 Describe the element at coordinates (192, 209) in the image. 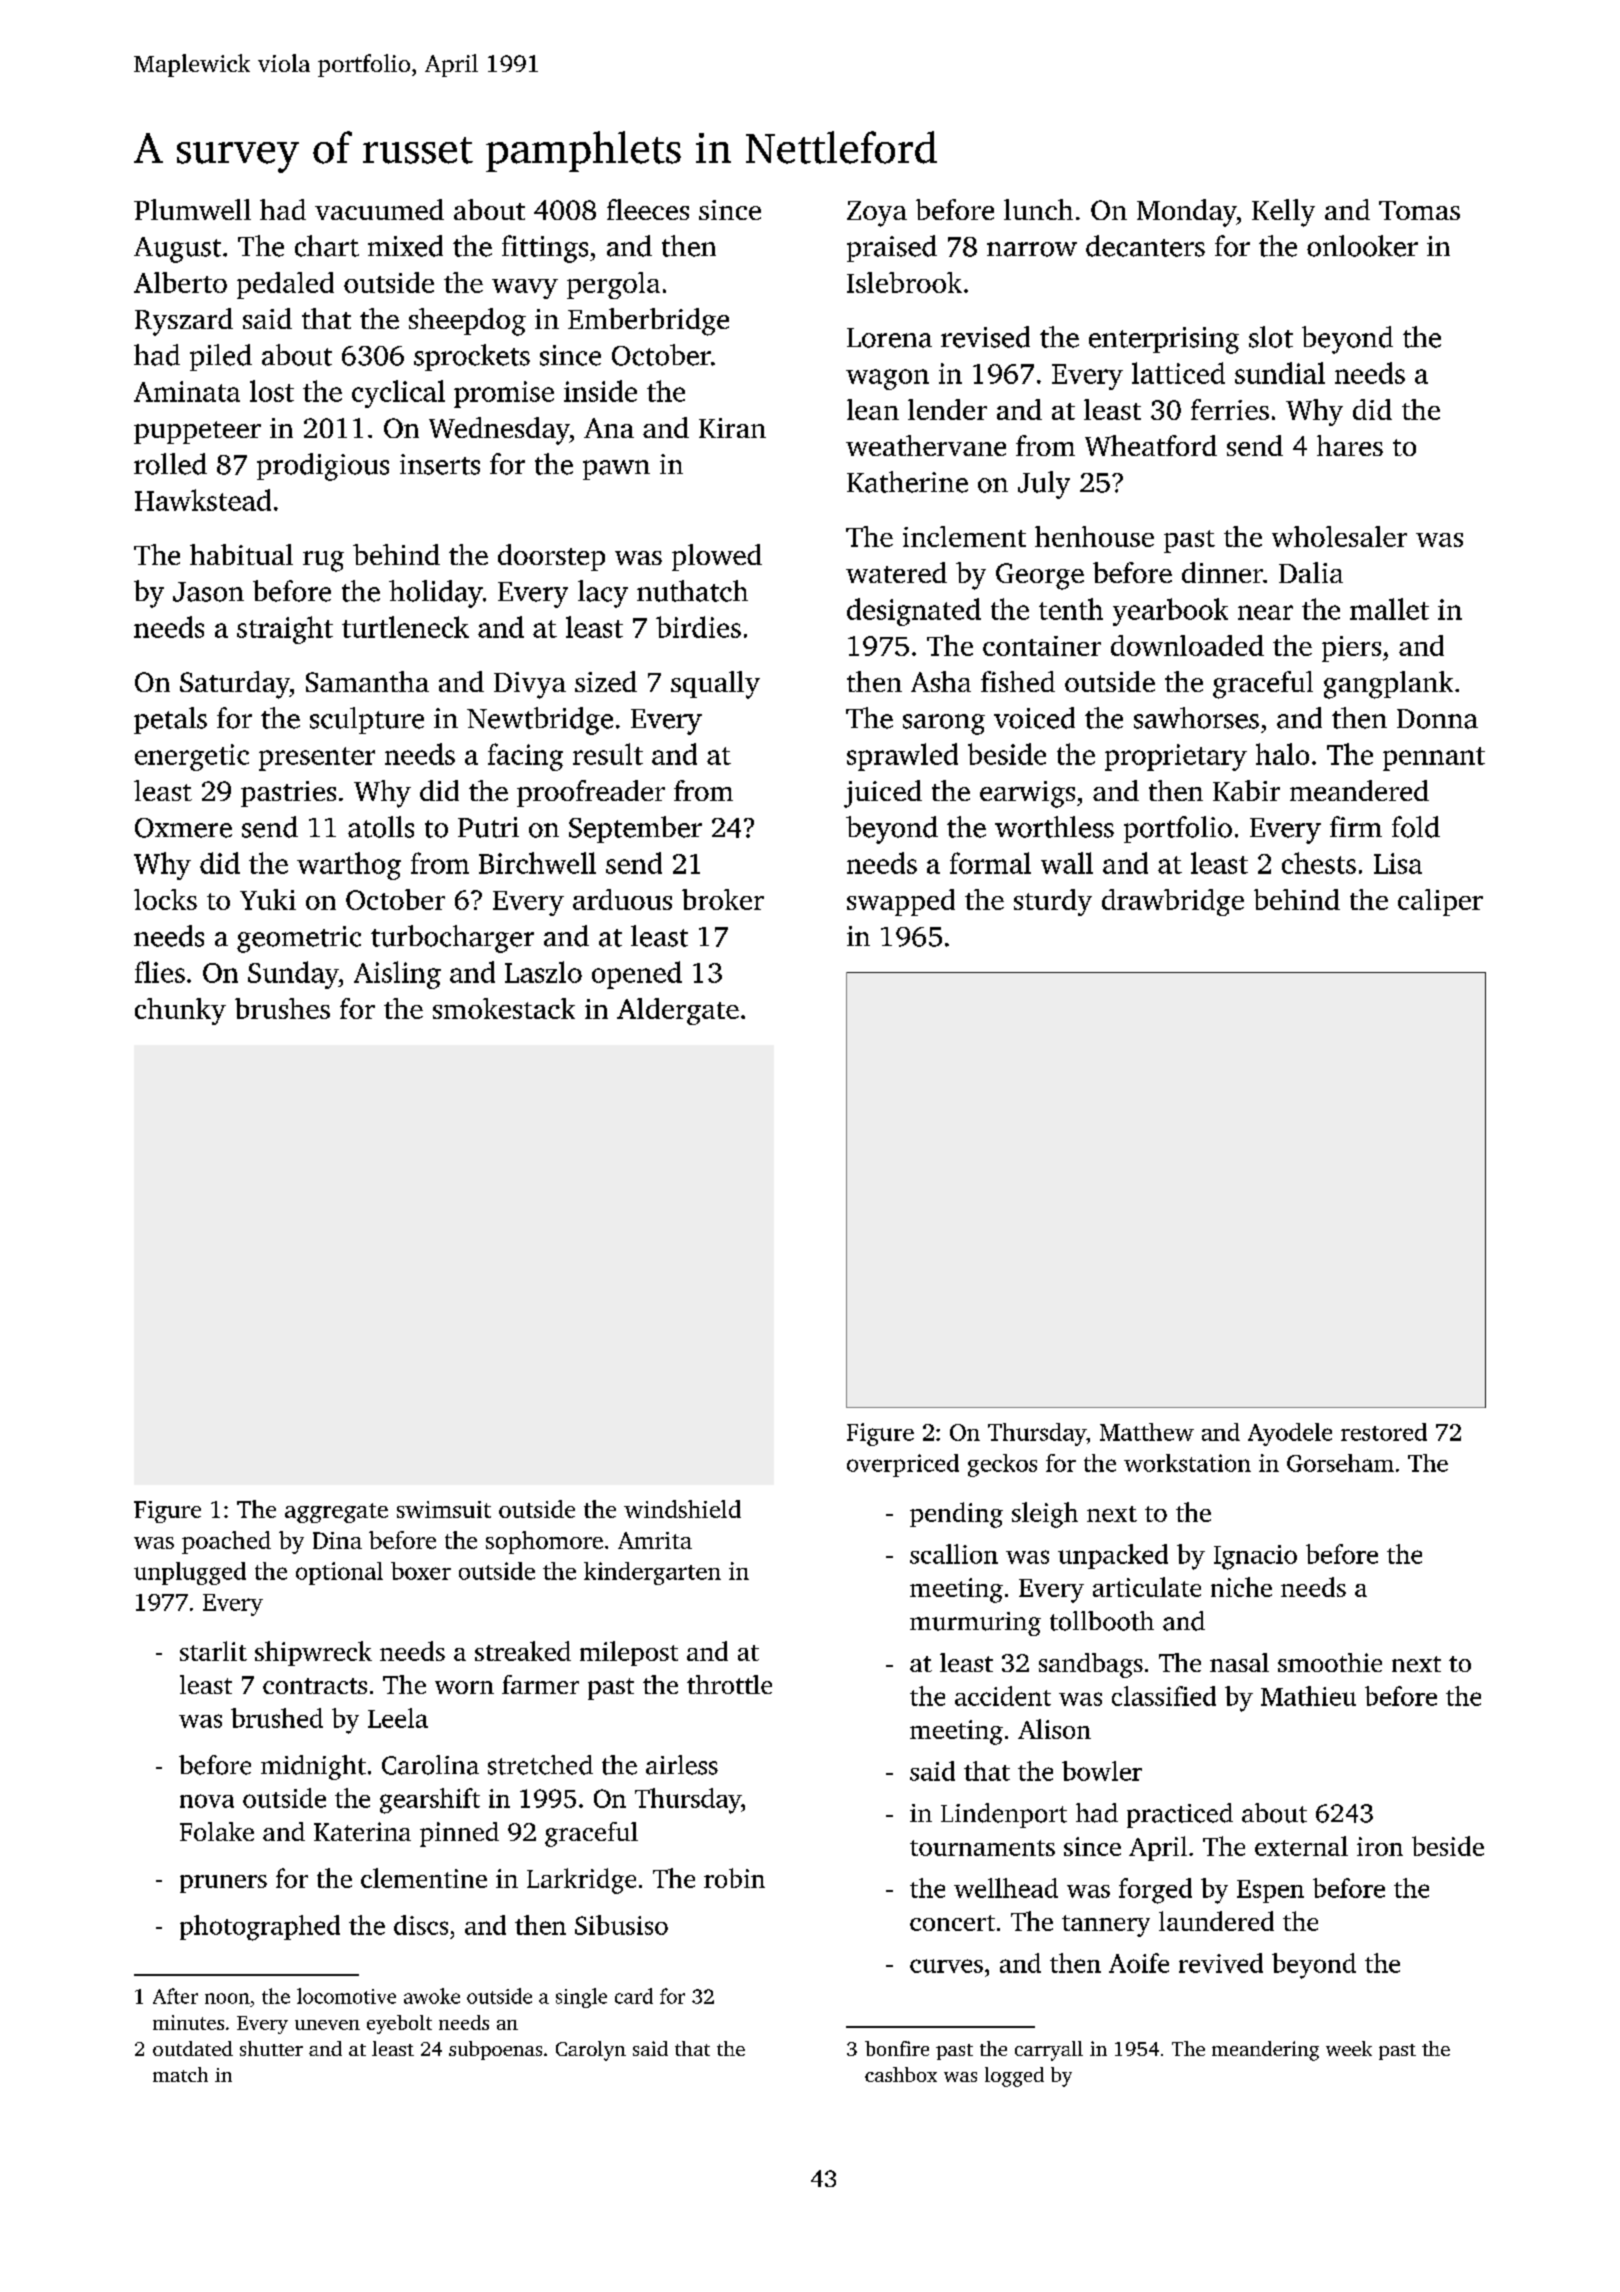

I see `Plumwell` at that location.
